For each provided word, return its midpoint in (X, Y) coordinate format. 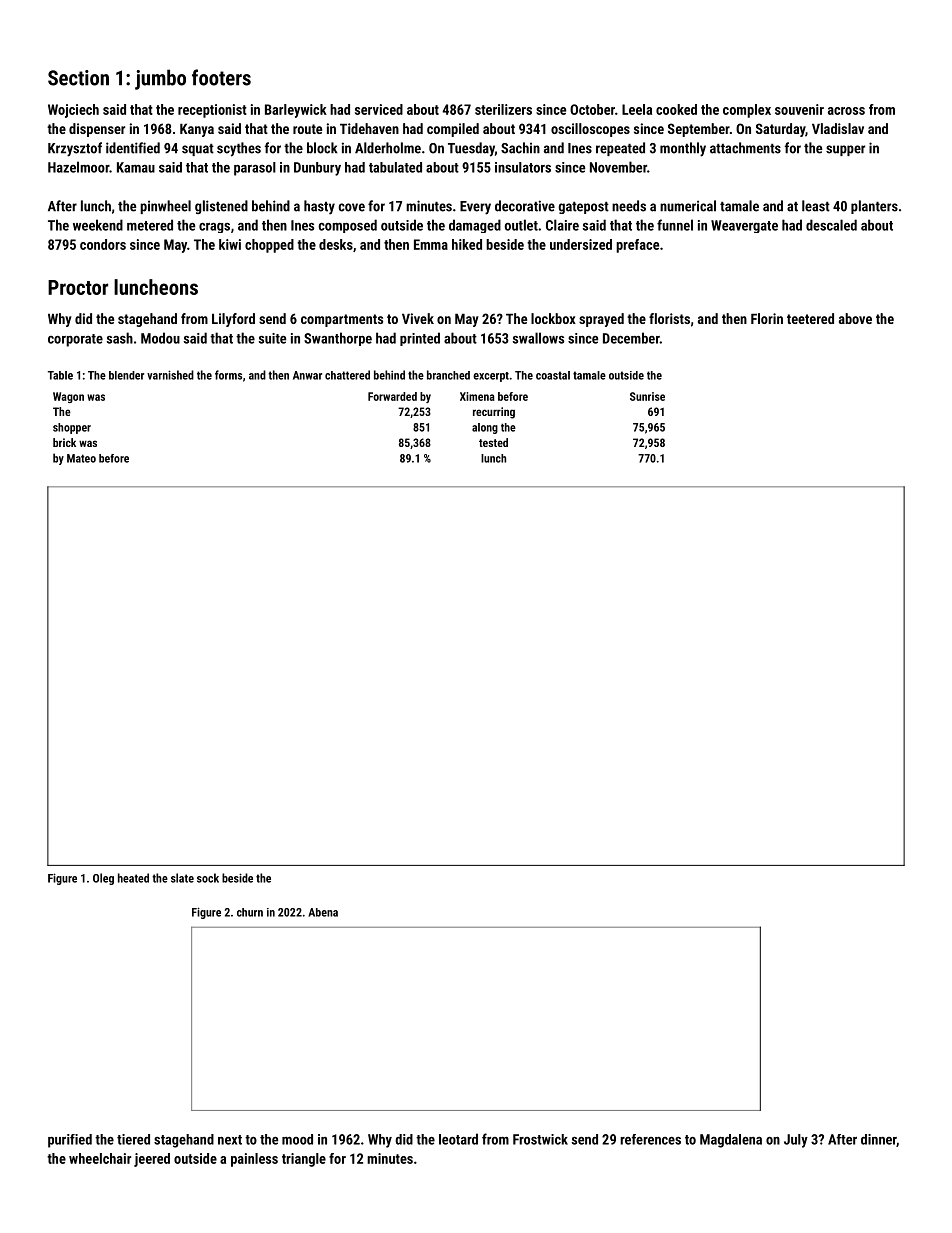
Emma (431, 244)
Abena (323, 912)
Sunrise (647, 396)
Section (78, 78)
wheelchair (100, 1158)
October (592, 109)
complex (747, 111)
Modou (160, 338)
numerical (688, 206)
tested (493, 442)
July (796, 1141)
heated (133, 878)
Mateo (81, 458)
